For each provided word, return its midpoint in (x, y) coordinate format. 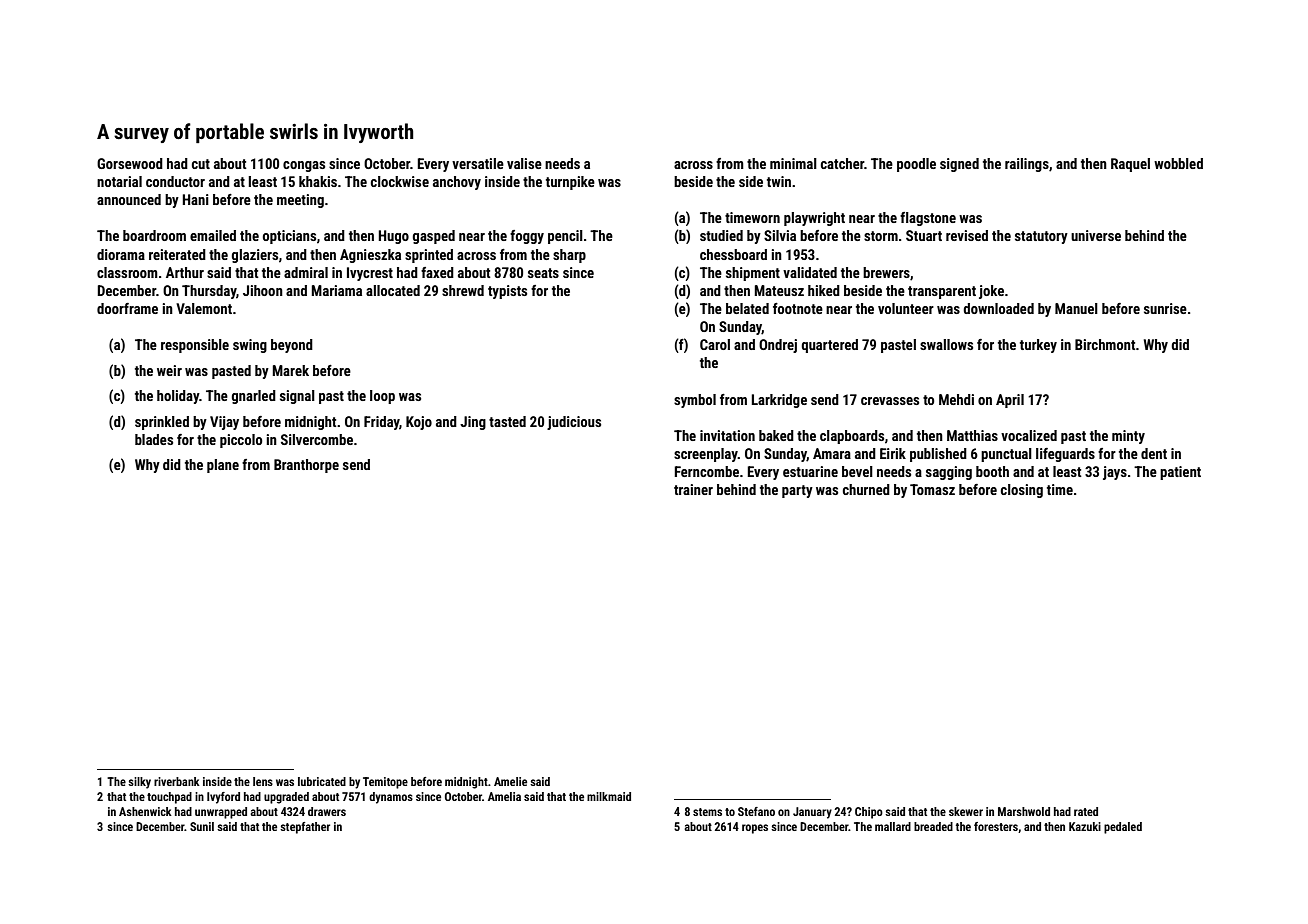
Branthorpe (306, 466)
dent (1154, 453)
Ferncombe (707, 471)
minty (1128, 437)
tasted (507, 421)
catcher (842, 163)
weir (169, 370)
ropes (755, 829)
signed (959, 165)
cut (201, 164)
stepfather (305, 828)
